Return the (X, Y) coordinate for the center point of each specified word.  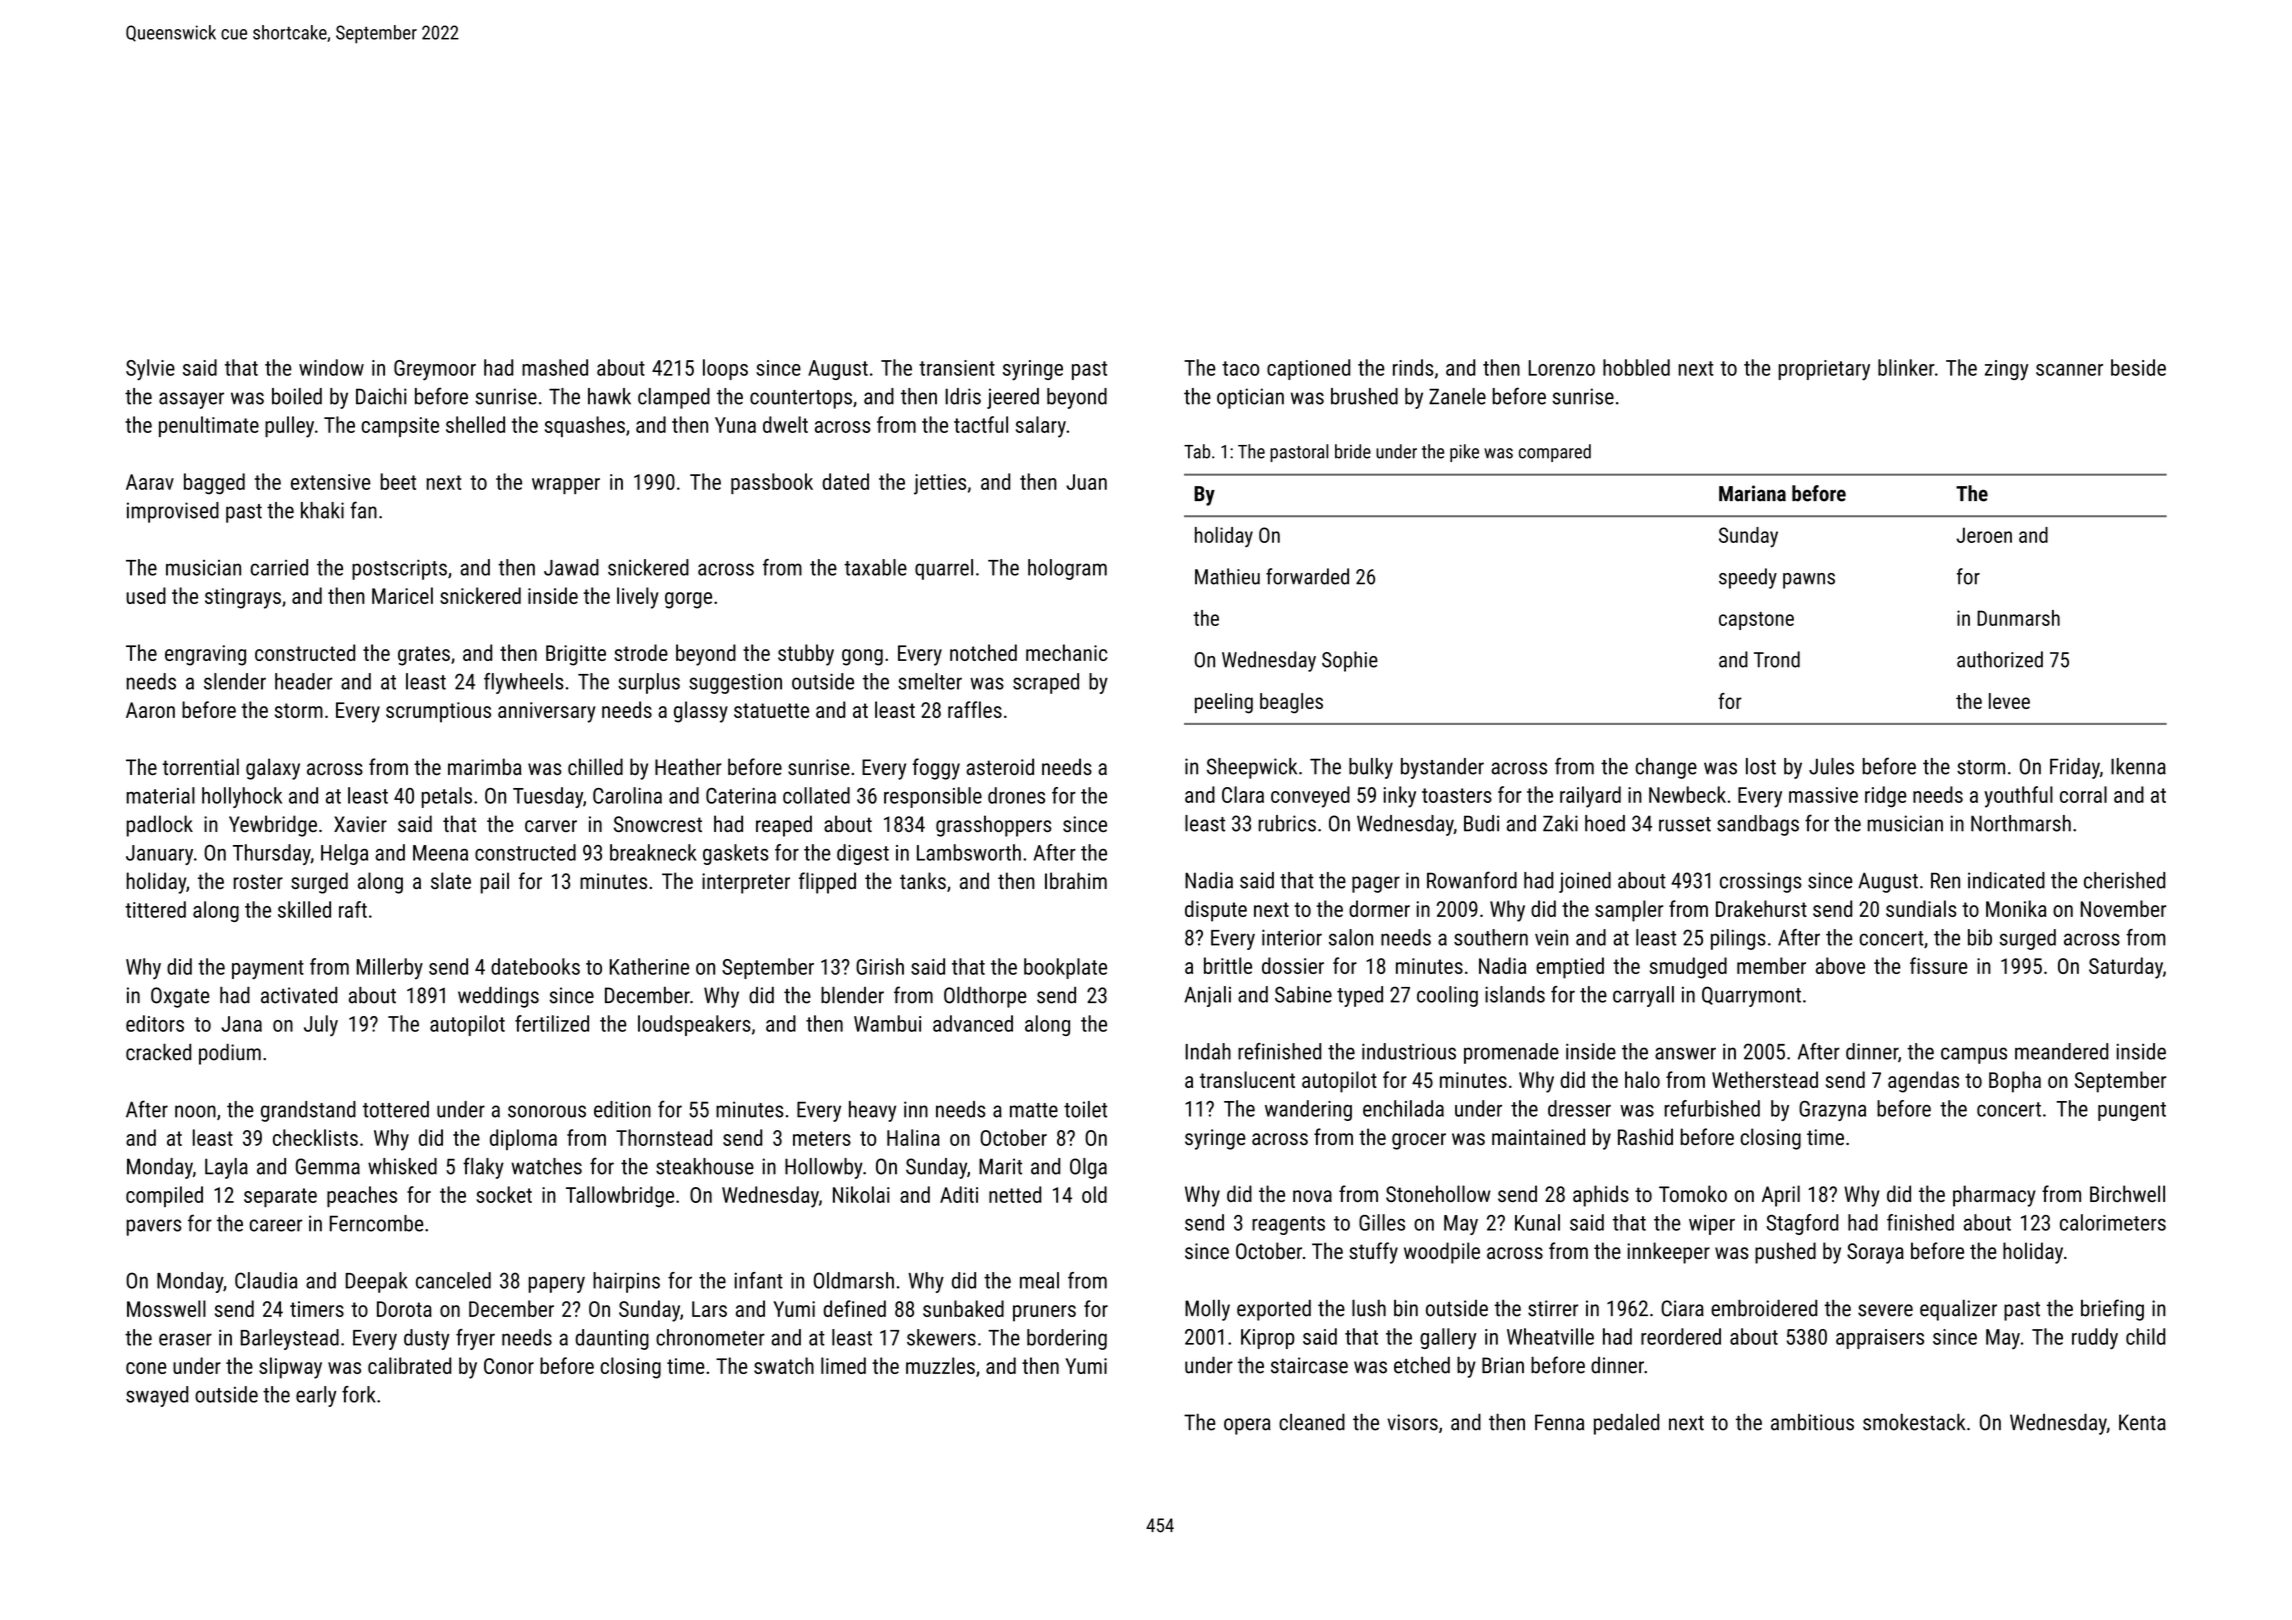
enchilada (1403, 1108)
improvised (173, 512)
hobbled (1636, 367)
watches (546, 1166)
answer (1685, 1053)
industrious (1409, 1051)
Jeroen (1984, 535)
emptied (1570, 968)
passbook (772, 483)
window (331, 367)
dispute (1216, 911)
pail (494, 883)
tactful (981, 424)
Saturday (2126, 968)
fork (359, 1394)
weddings (498, 997)
